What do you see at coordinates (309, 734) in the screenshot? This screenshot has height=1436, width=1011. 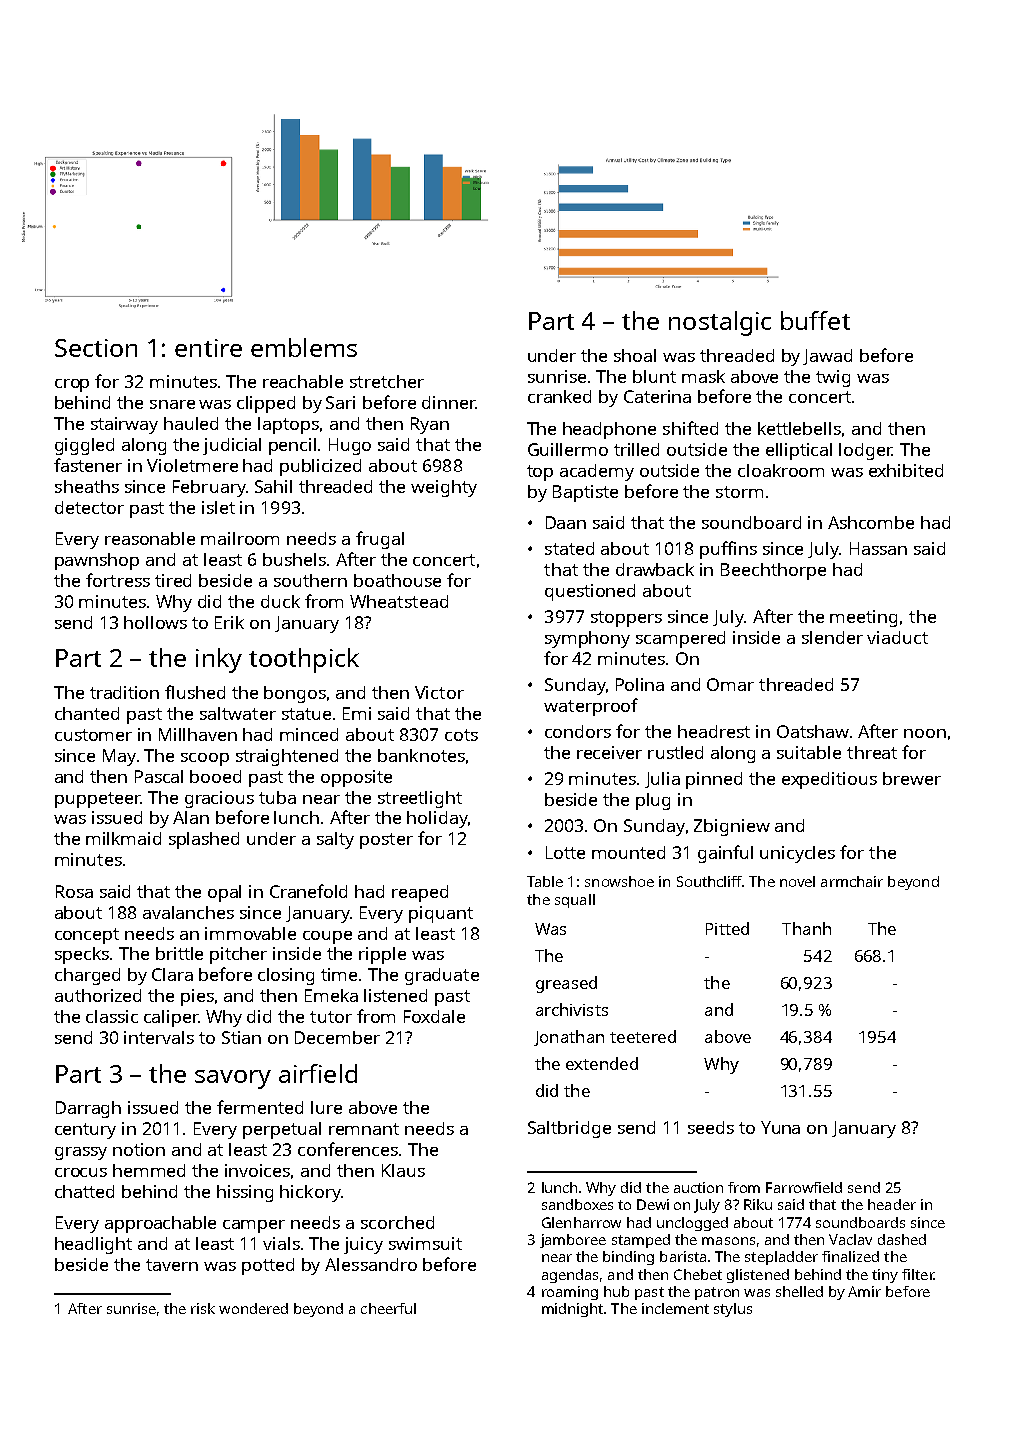 I see `minced` at bounding box center [309, 734].
